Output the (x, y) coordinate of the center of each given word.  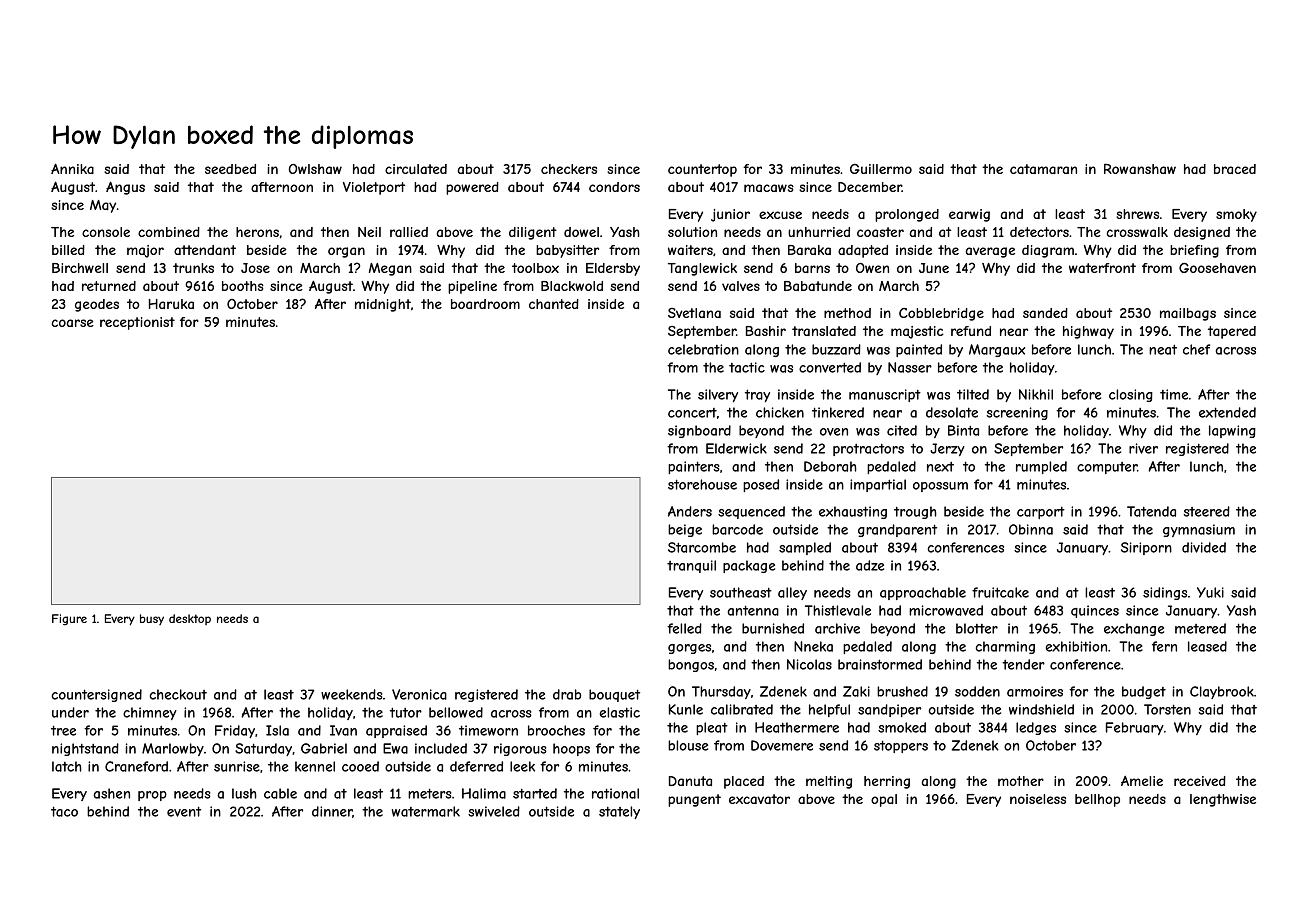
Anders (690, 511)
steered (1207, 511)
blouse (688, 745)
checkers (569, 169)
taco (64, 811)
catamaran (1043, 169)
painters (694, 467)
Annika (72, 168)
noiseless (1038, 799)
